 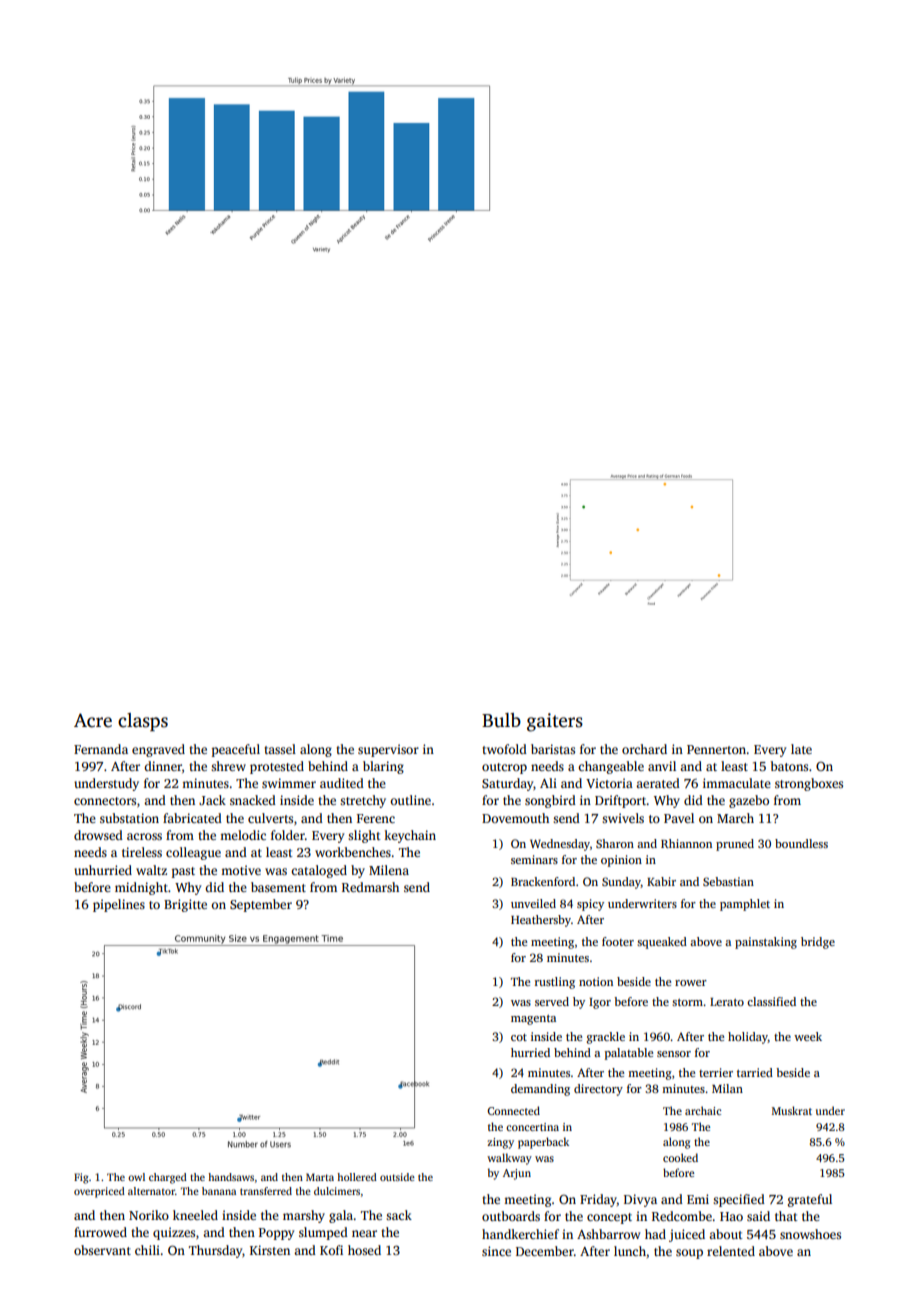 What do you see at coordinates (533, 1020) in the page?
I see `magenta` at bounding box center [533, 1020].
